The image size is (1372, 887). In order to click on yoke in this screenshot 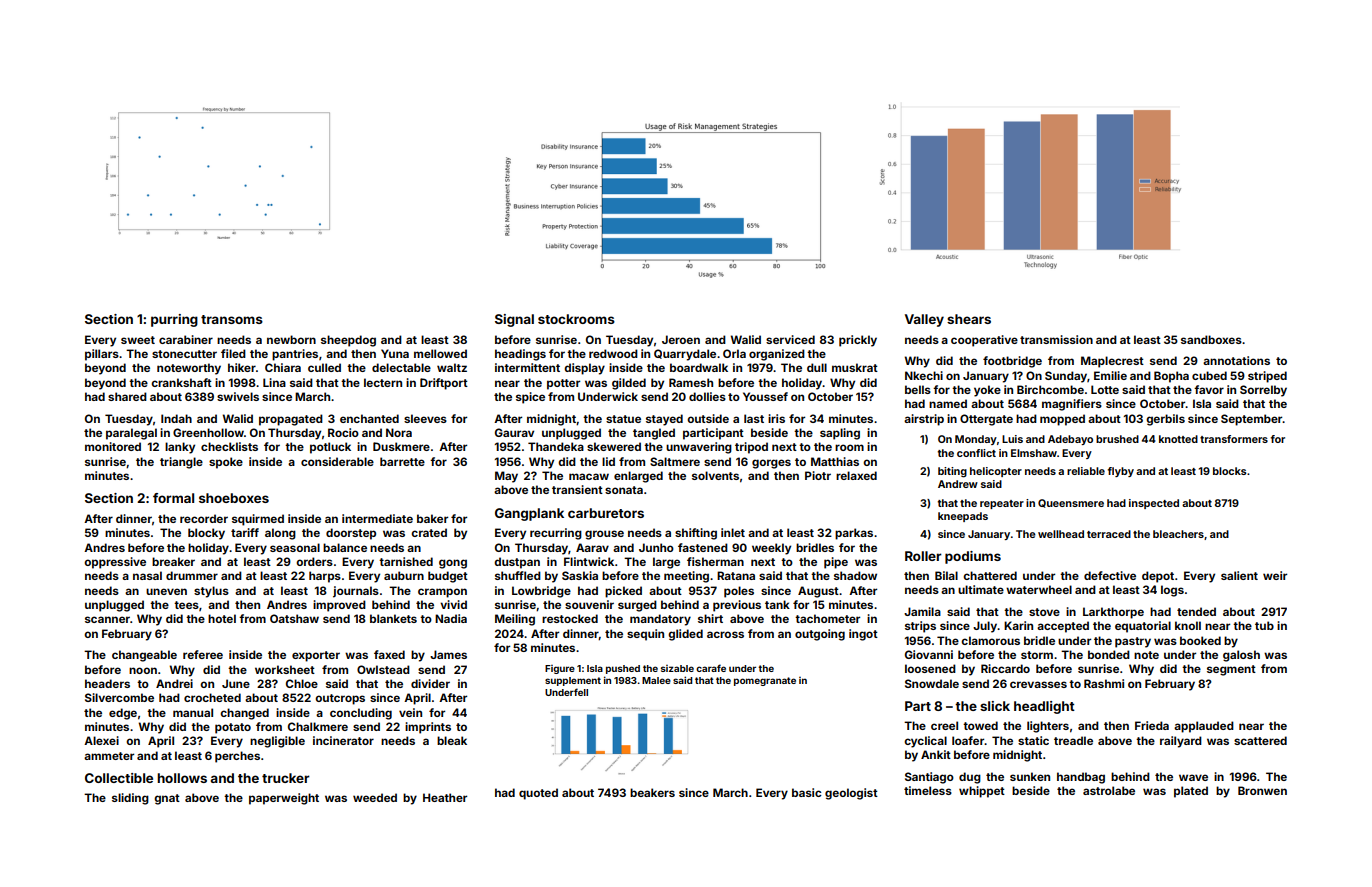, I will do `click(987, 391)`.
